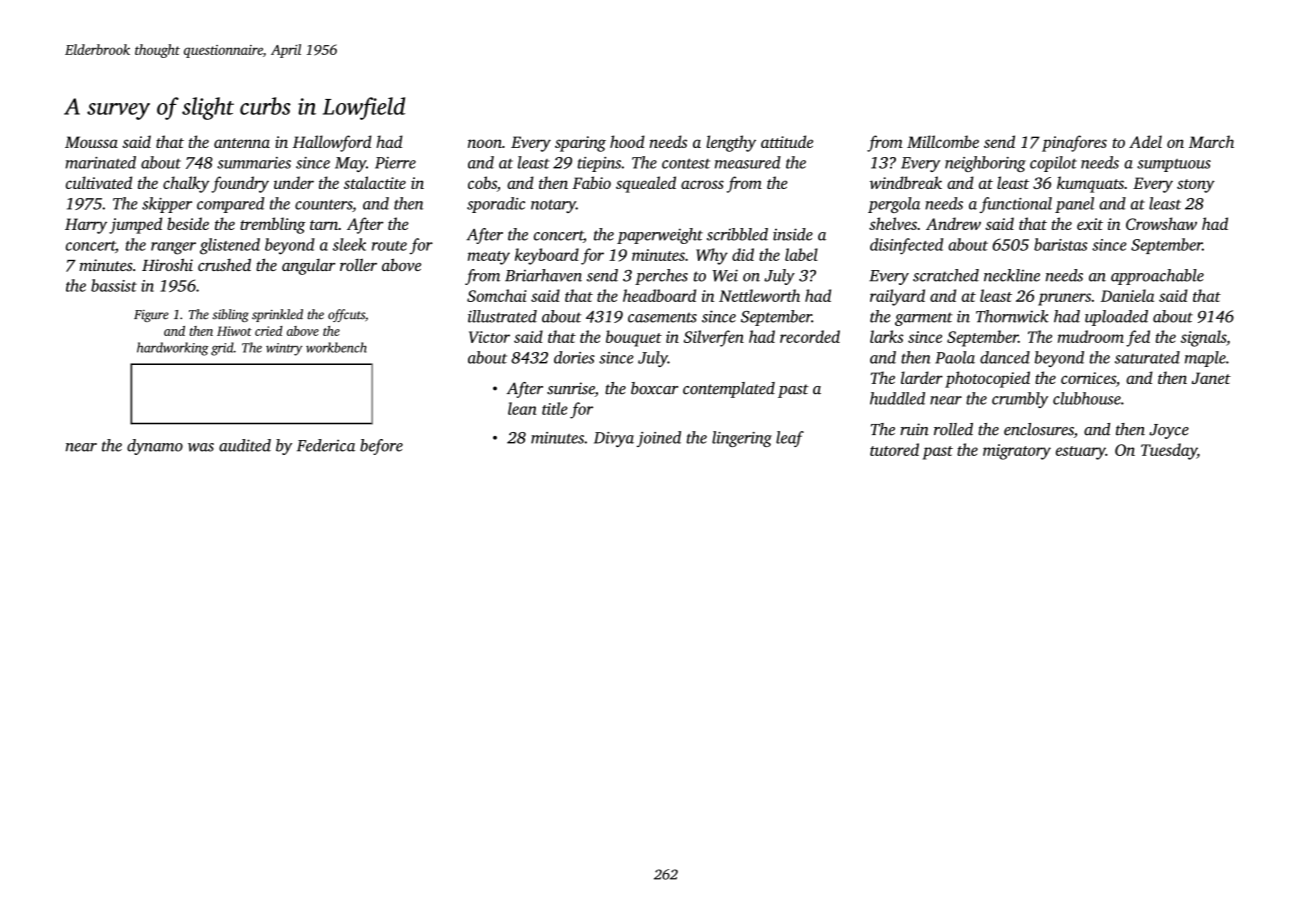 The width and height of the document is (1308, 924). I want to click on disinfected, so click(906, 246).
